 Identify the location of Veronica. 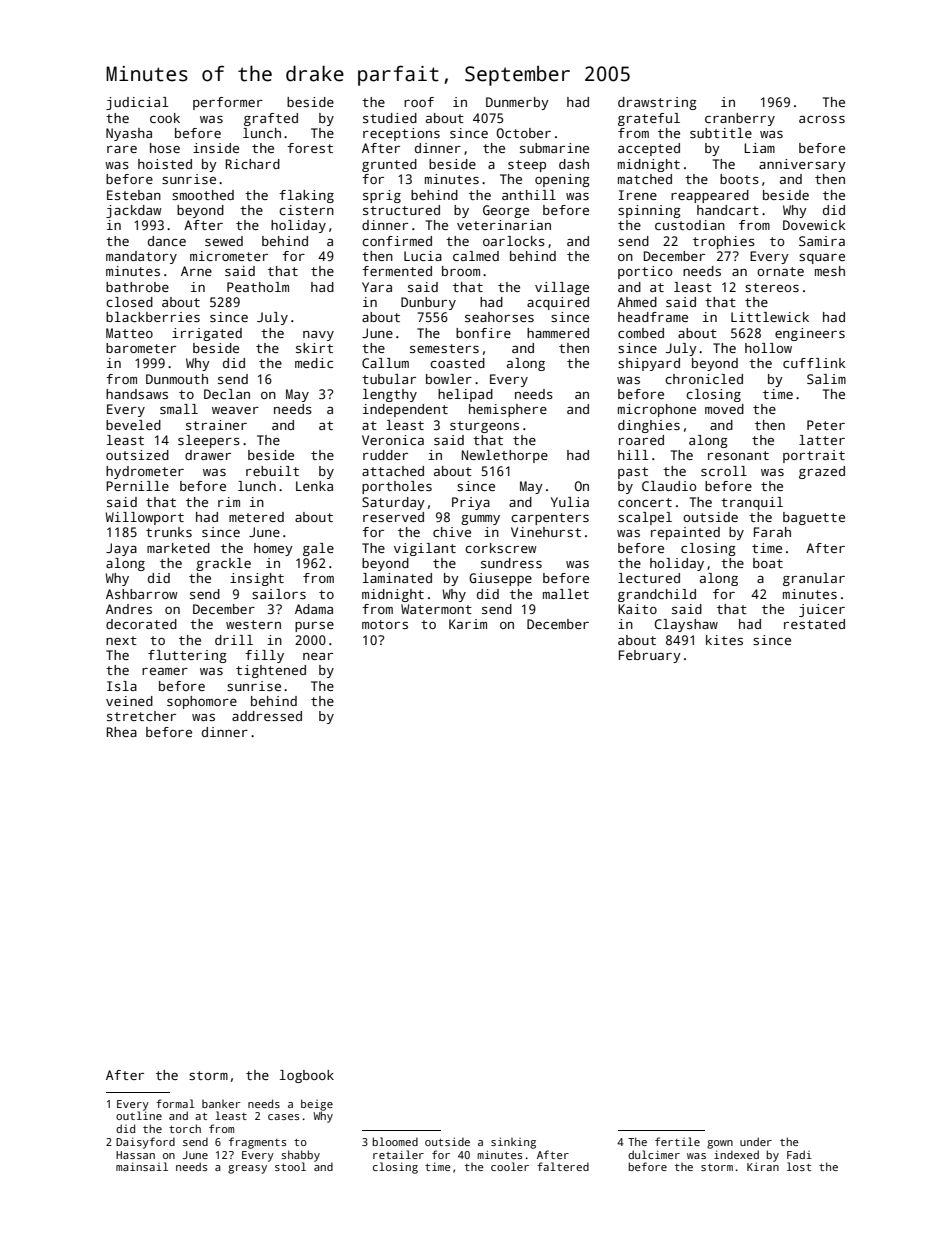
(393, 440).
